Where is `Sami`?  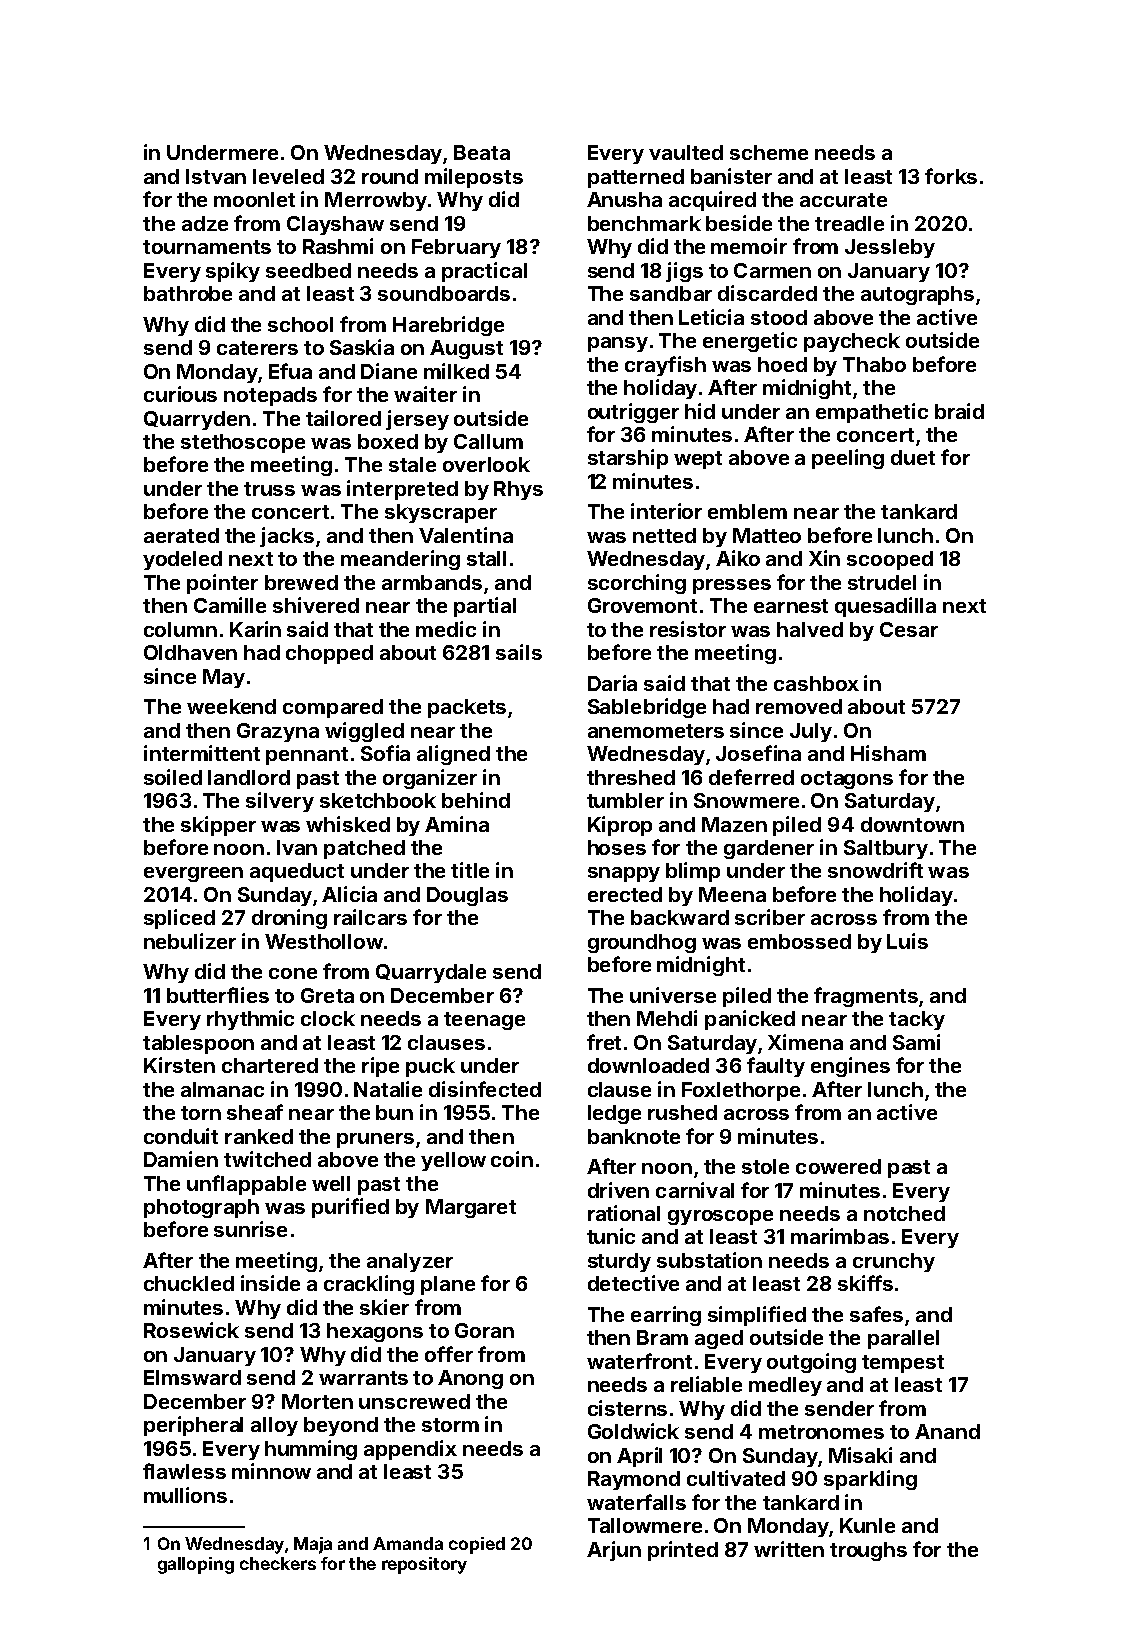 Sami is located at coordinates (916, 1042).
